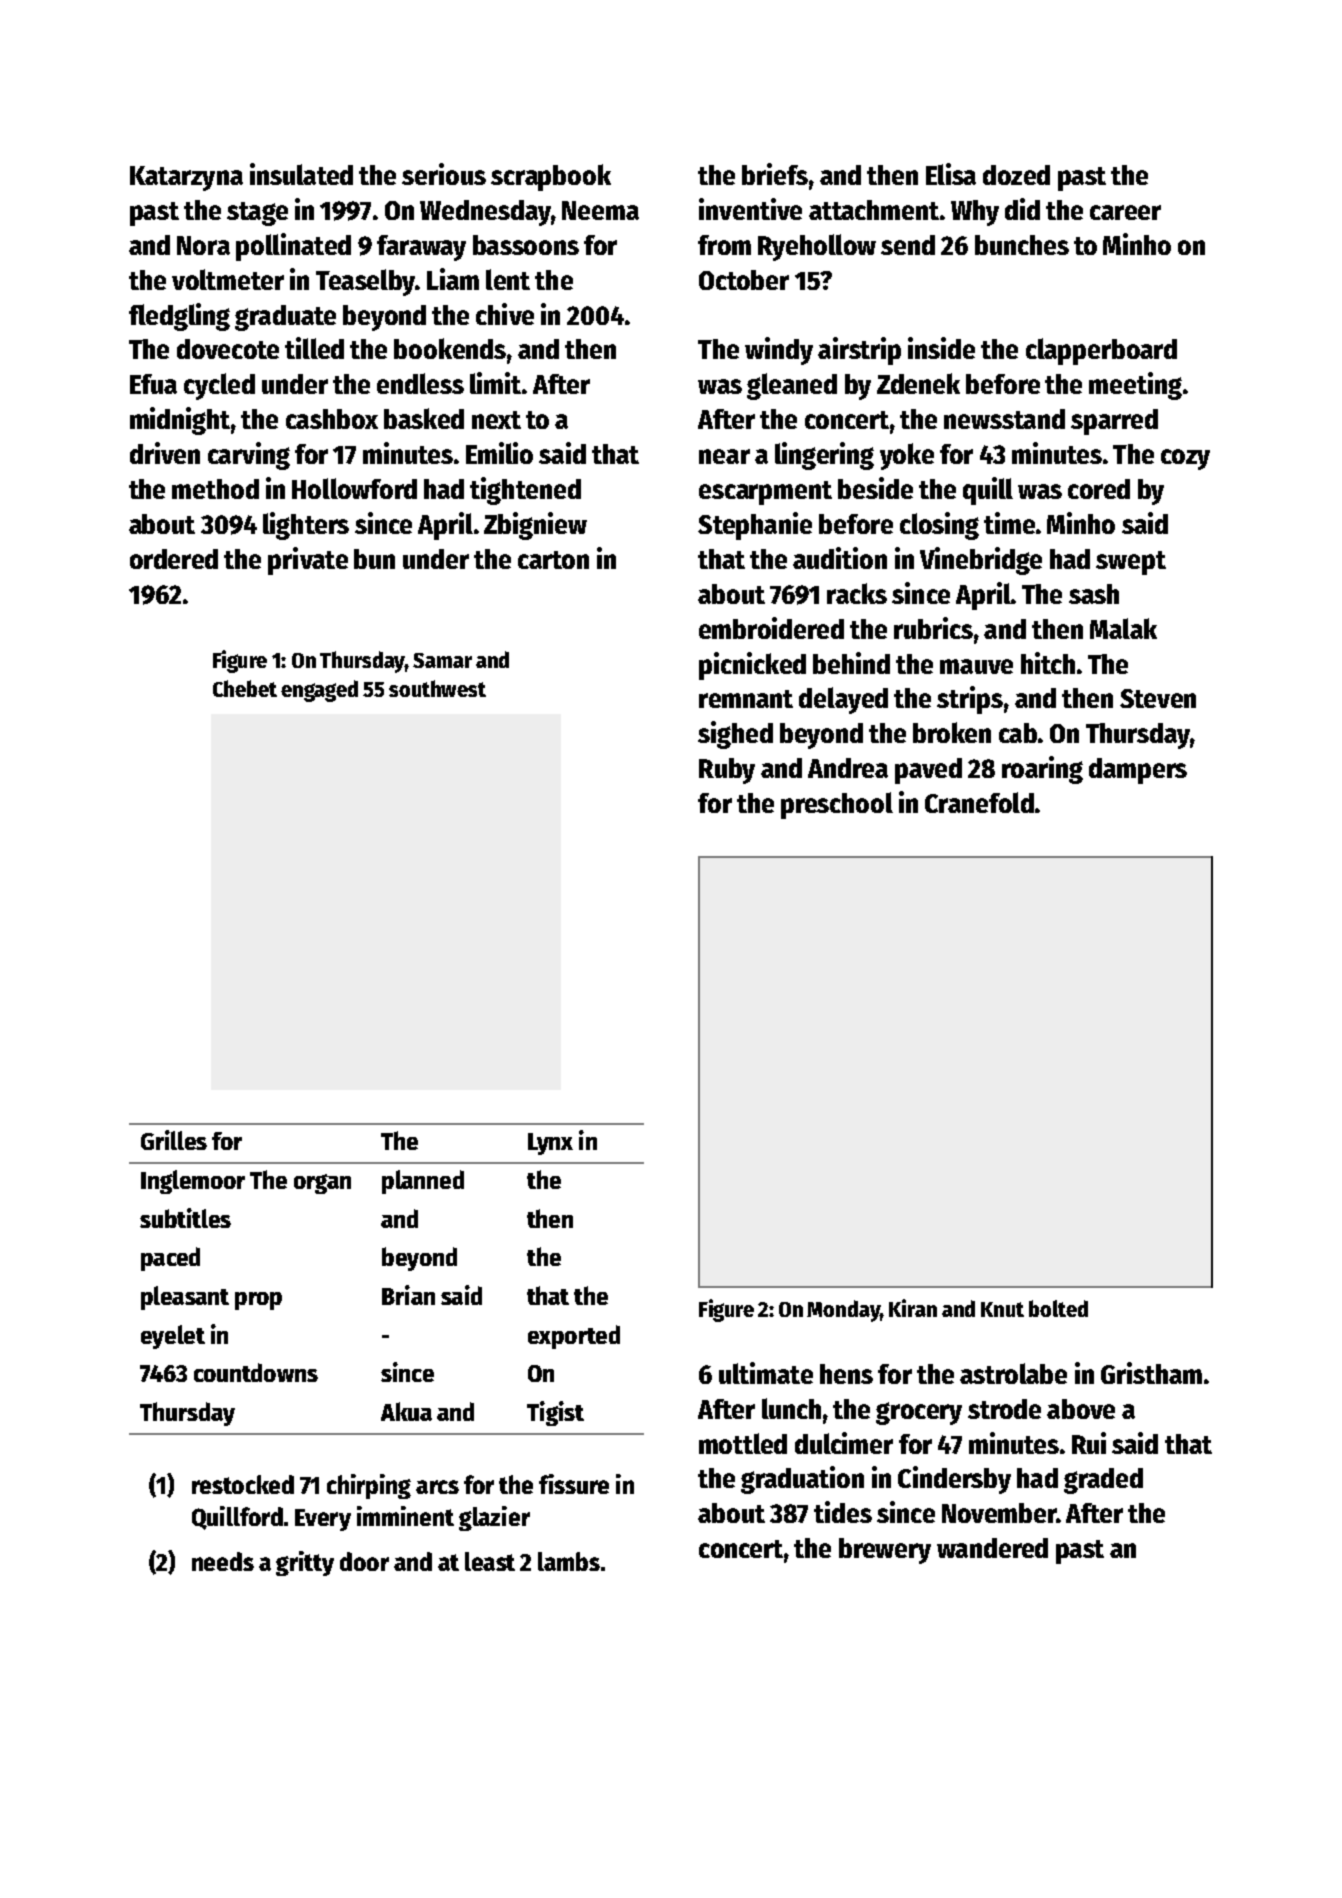  I want to click on lambs, so click(569, 1561).
